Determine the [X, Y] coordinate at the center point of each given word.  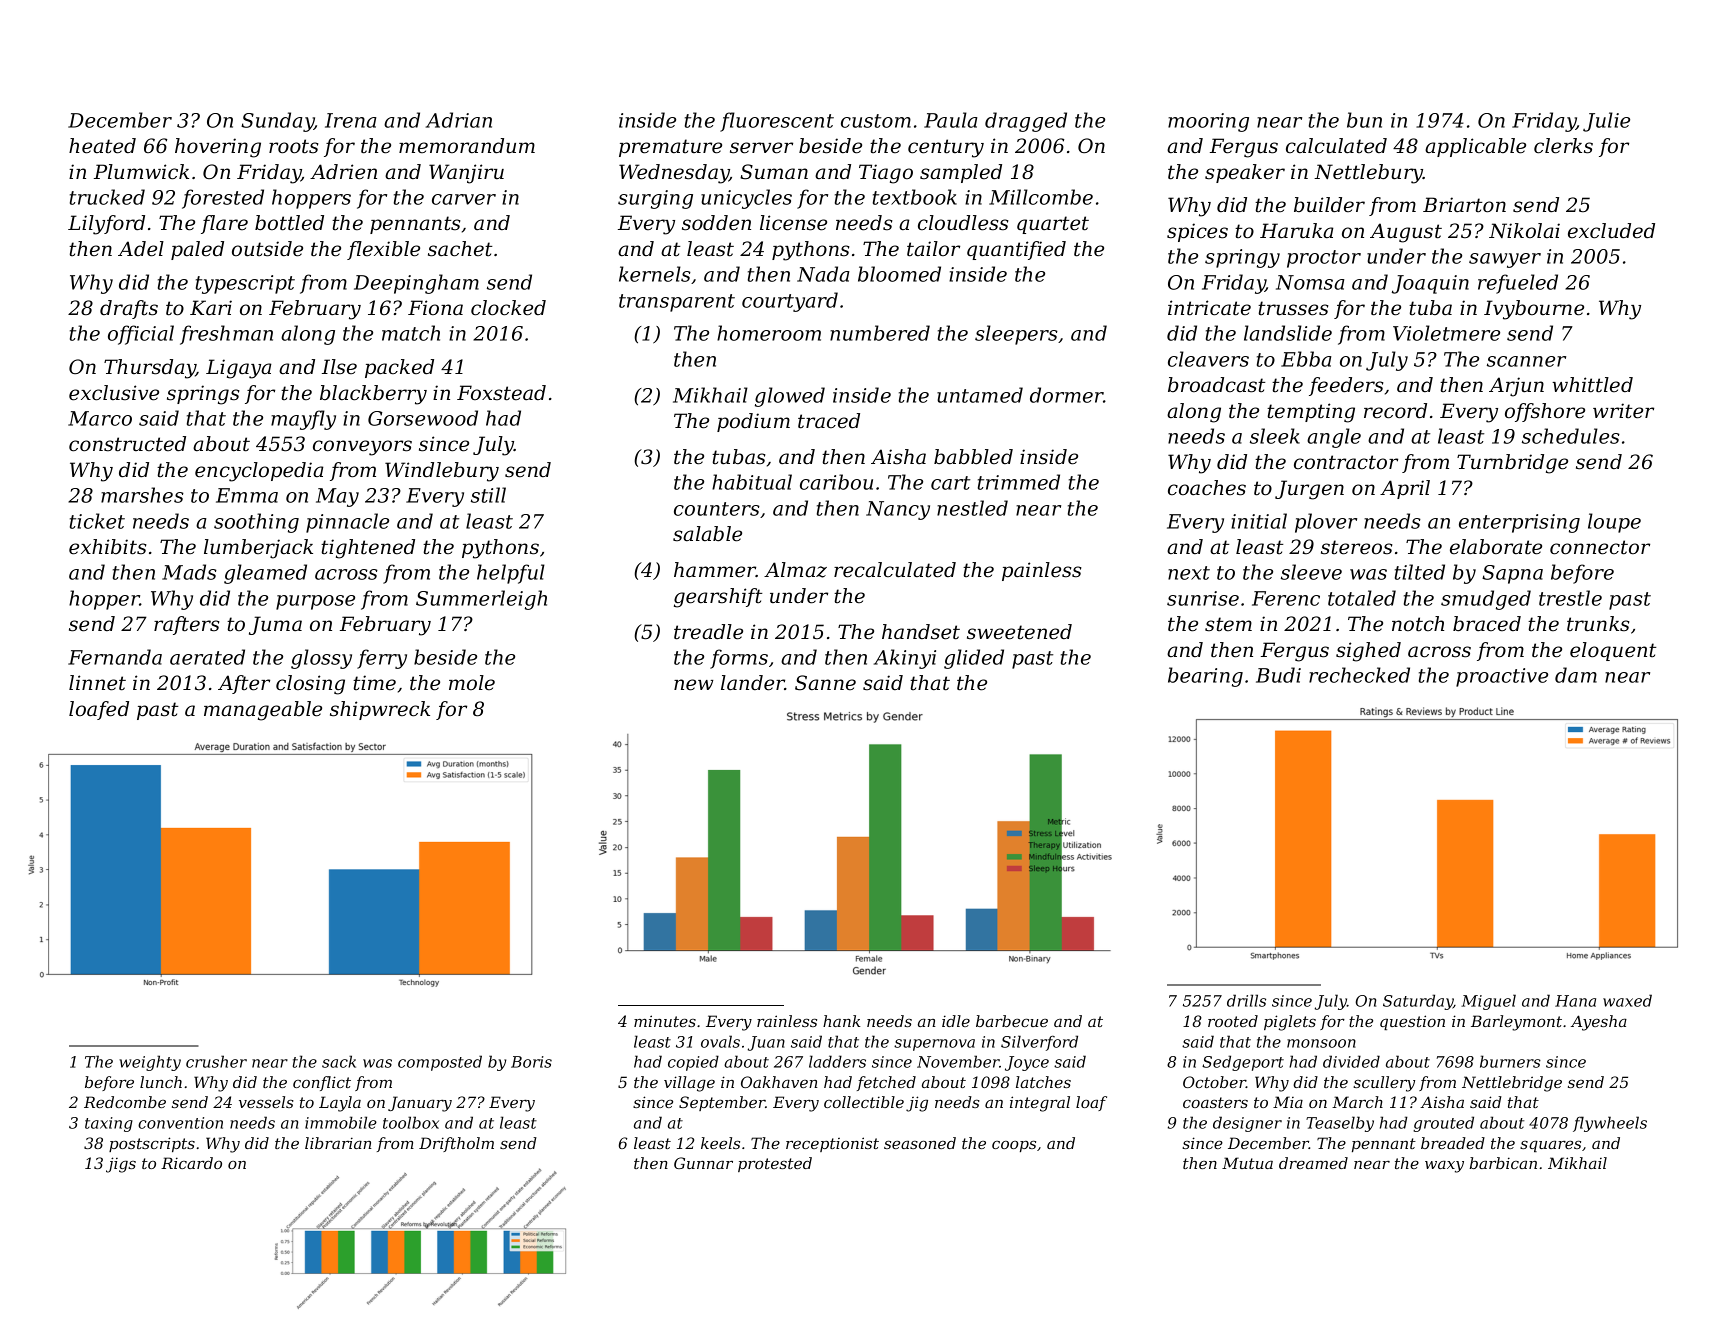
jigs [121, 1165]
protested [775, 1164]
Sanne [825, 683]
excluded [1611, 231]
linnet [97, 683]
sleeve [1311, 572]
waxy [1444, 1167]
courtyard [790, 302]
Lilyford [106, 225]
